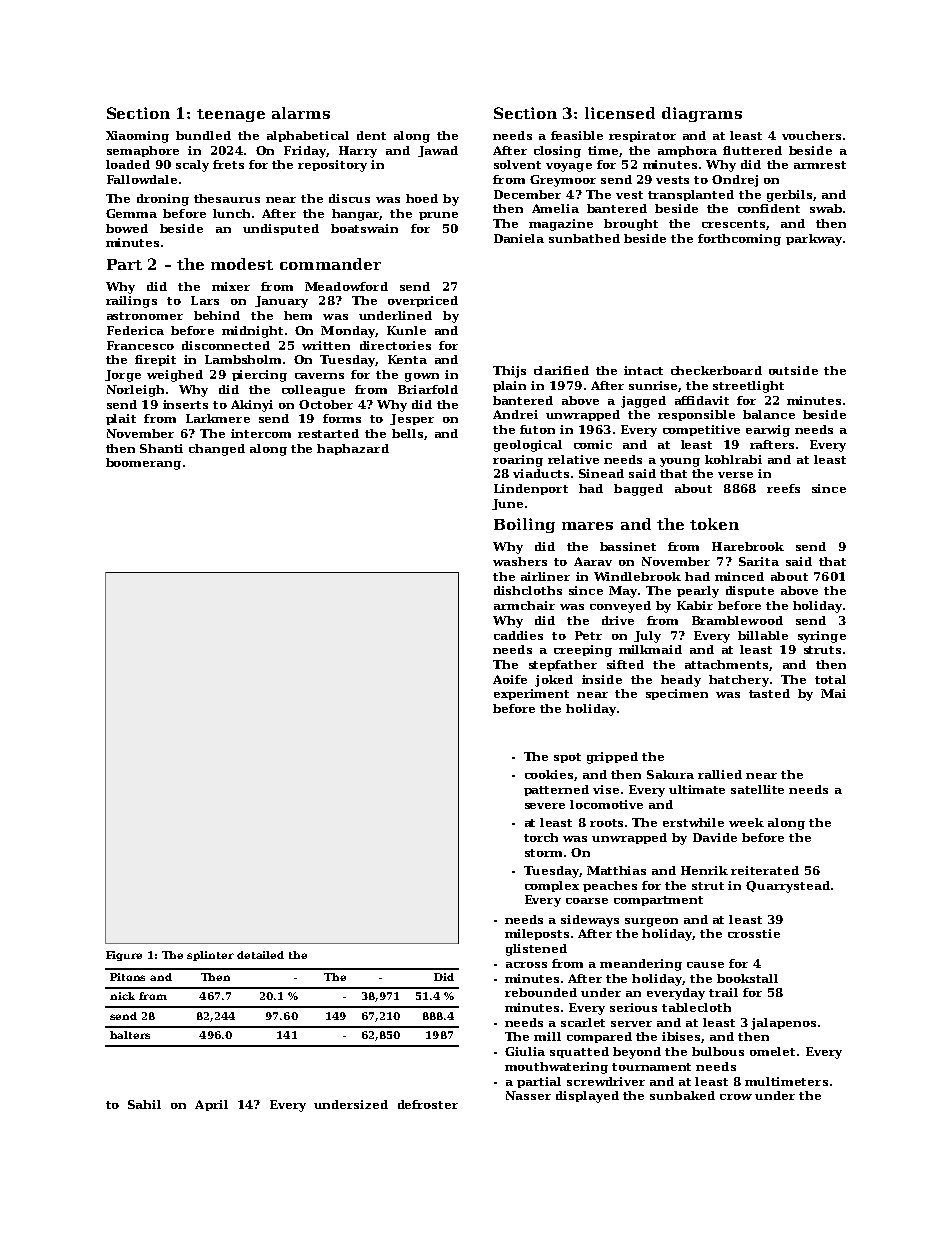 The height and width of the image is (1233, 952). What do you see at coordinates (518, 635) in the image?
I see `caddies` at bounding box center [518, 635].
